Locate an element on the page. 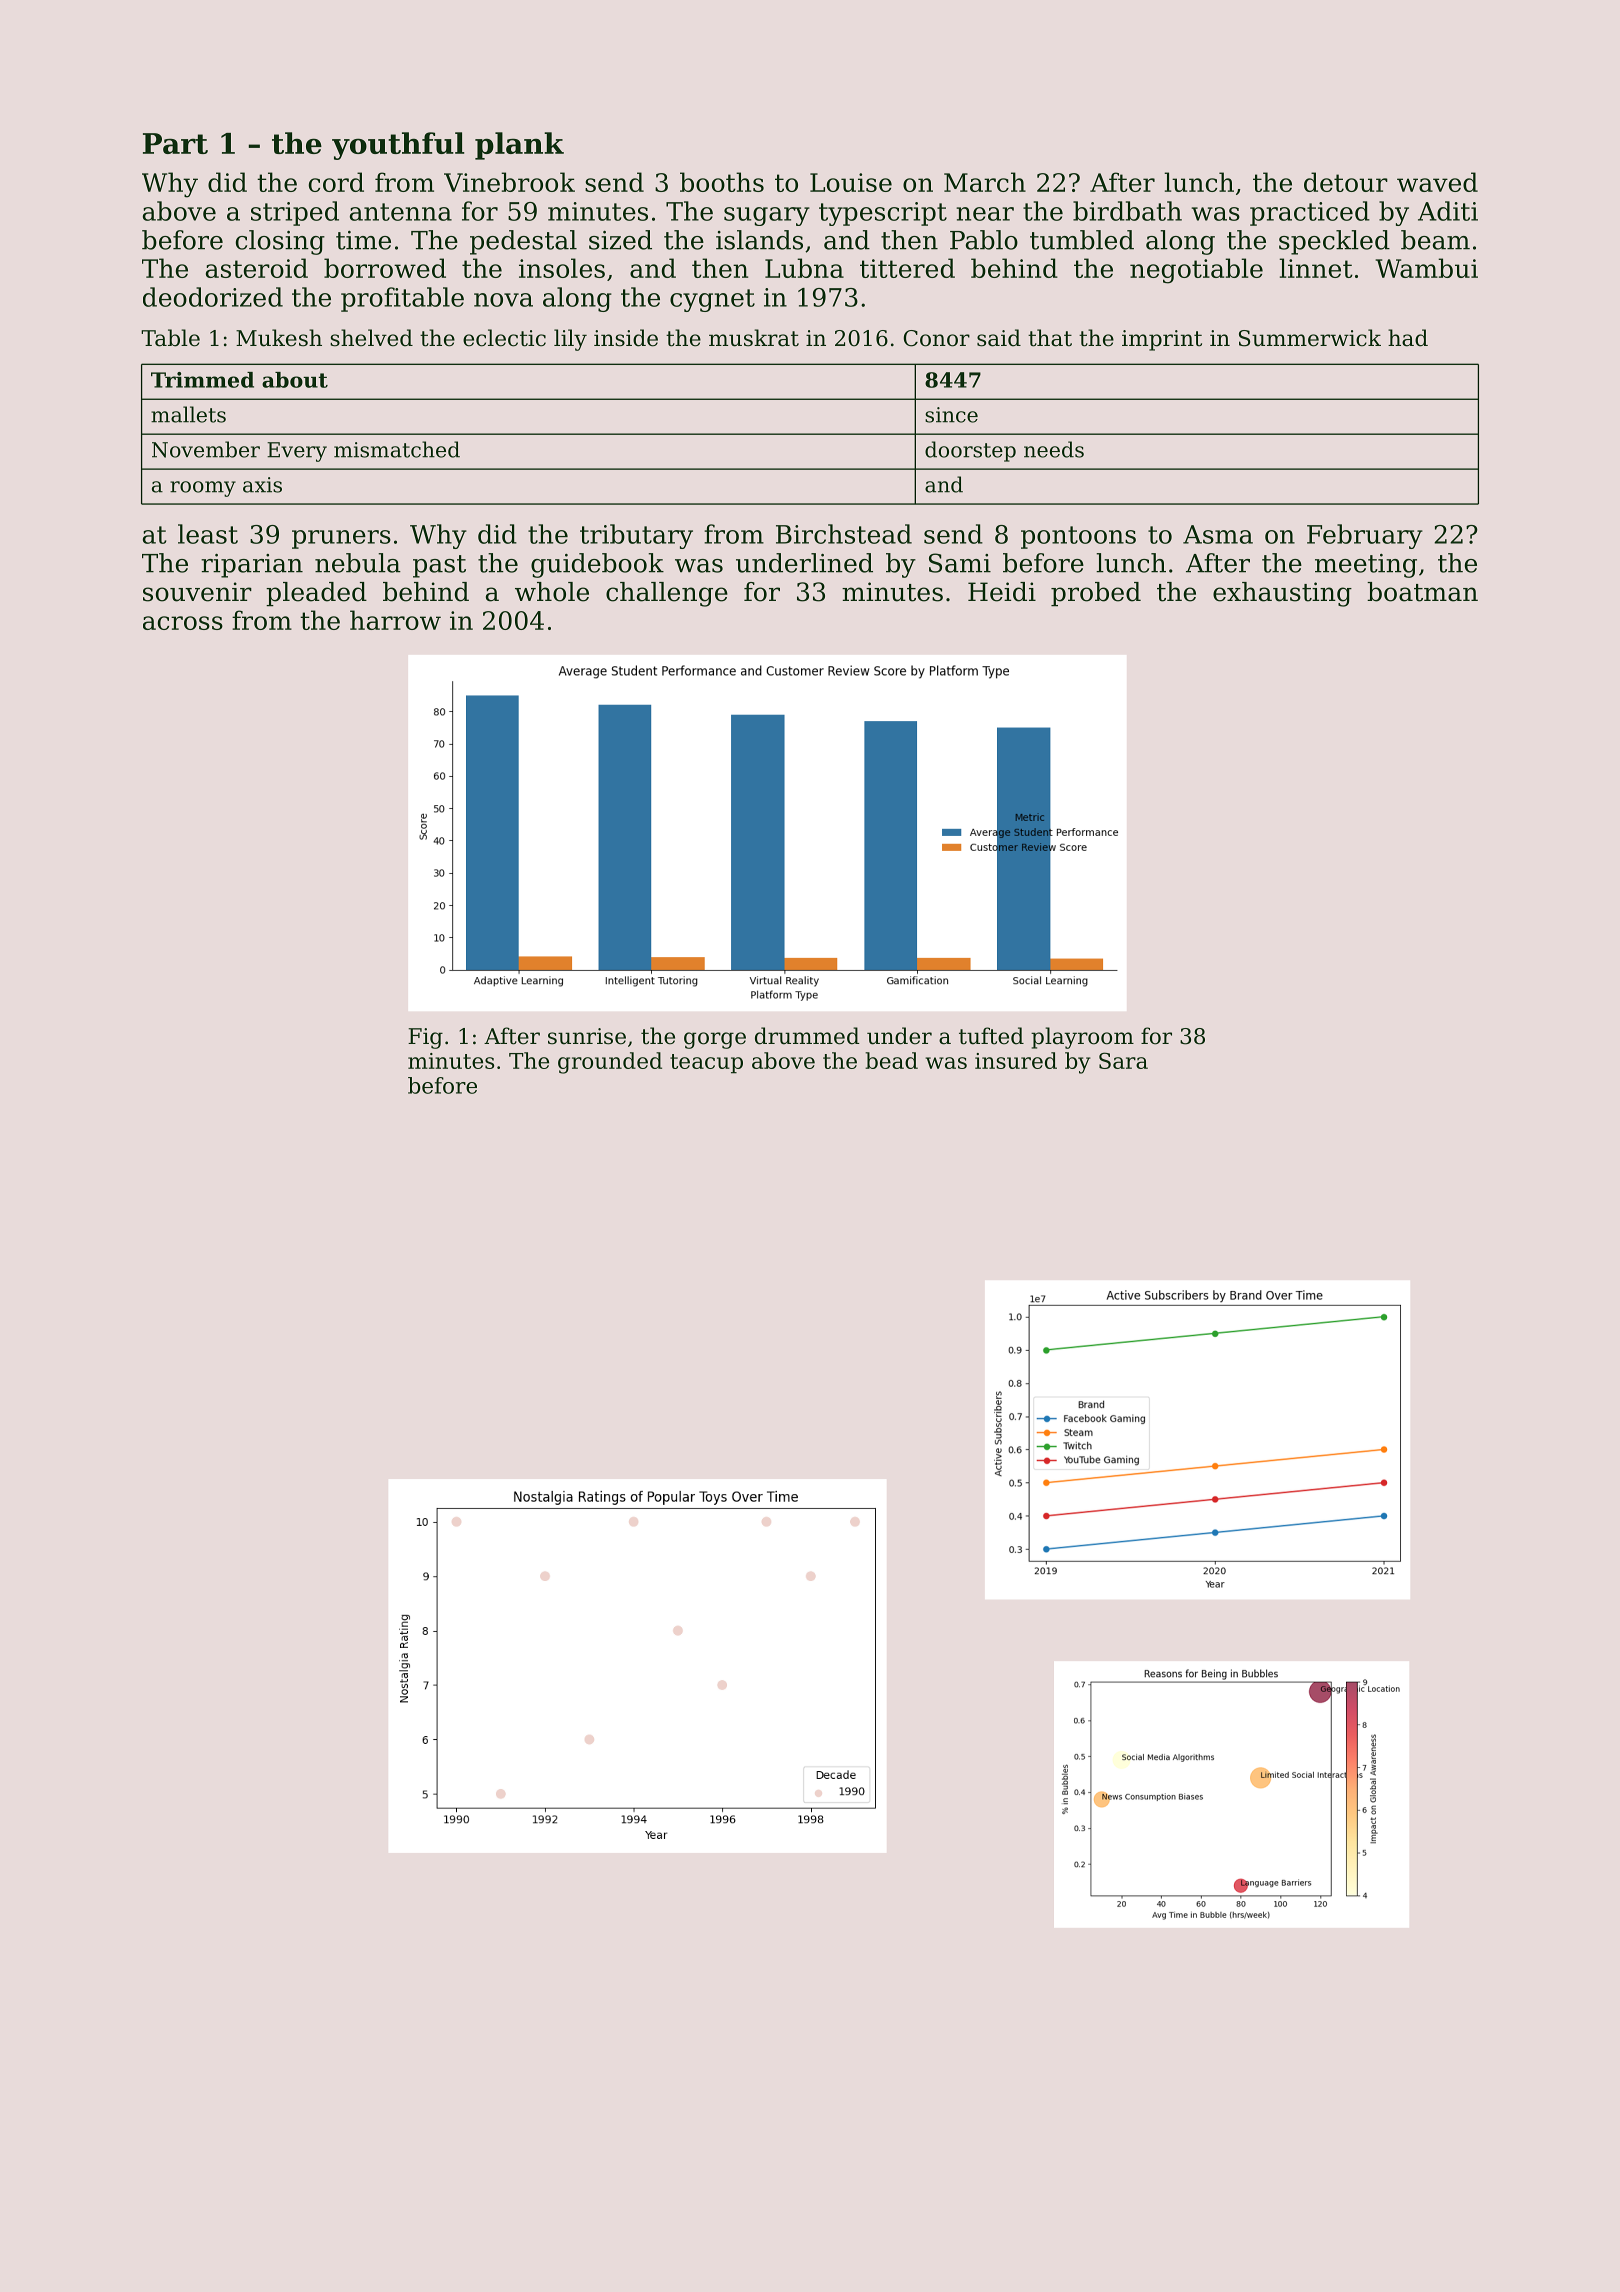 This page has width=1620, height=2292. teacup is located at coordinates (706, 1064).
